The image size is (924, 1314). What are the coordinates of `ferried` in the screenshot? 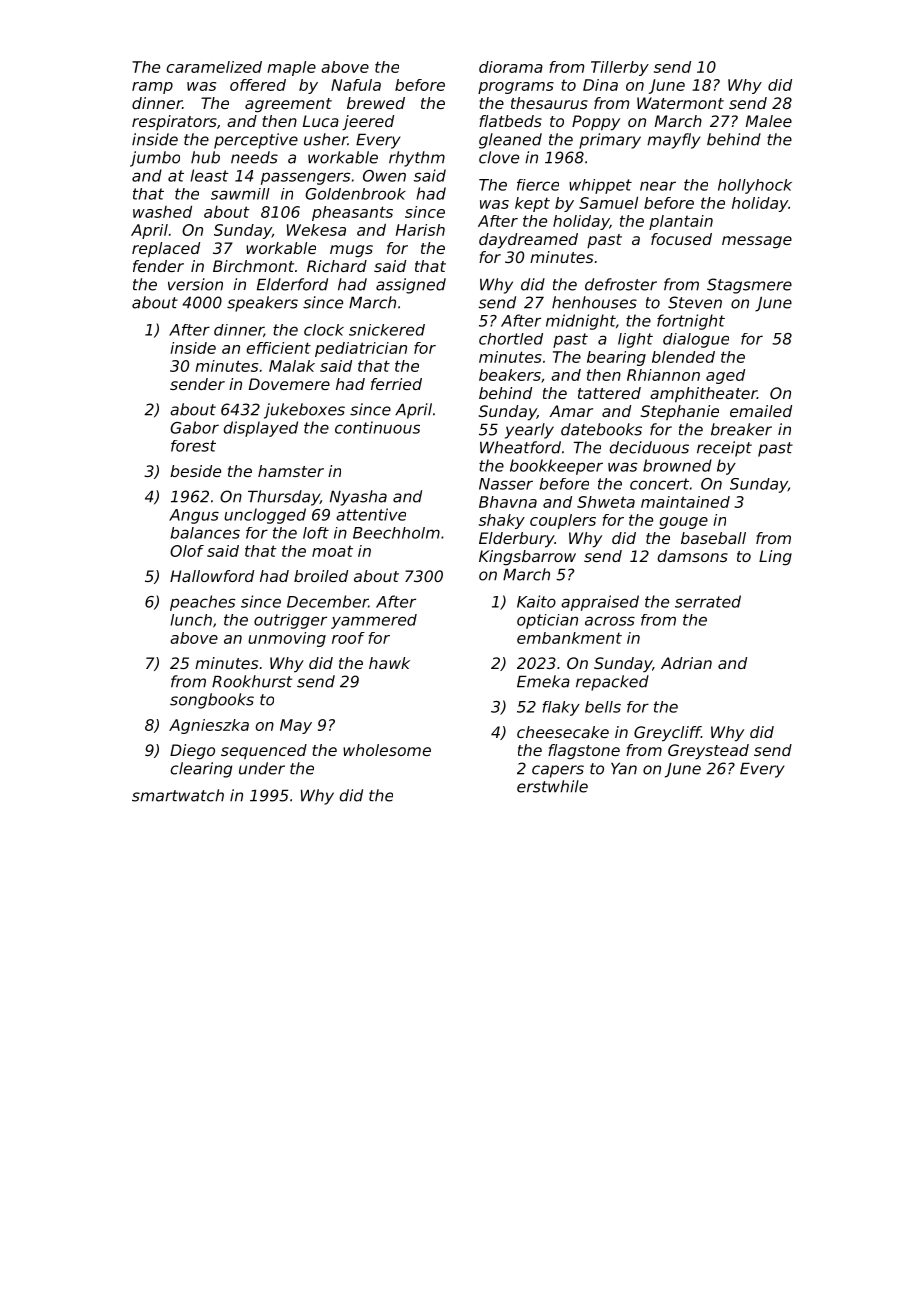 It's located at (396, 384).
